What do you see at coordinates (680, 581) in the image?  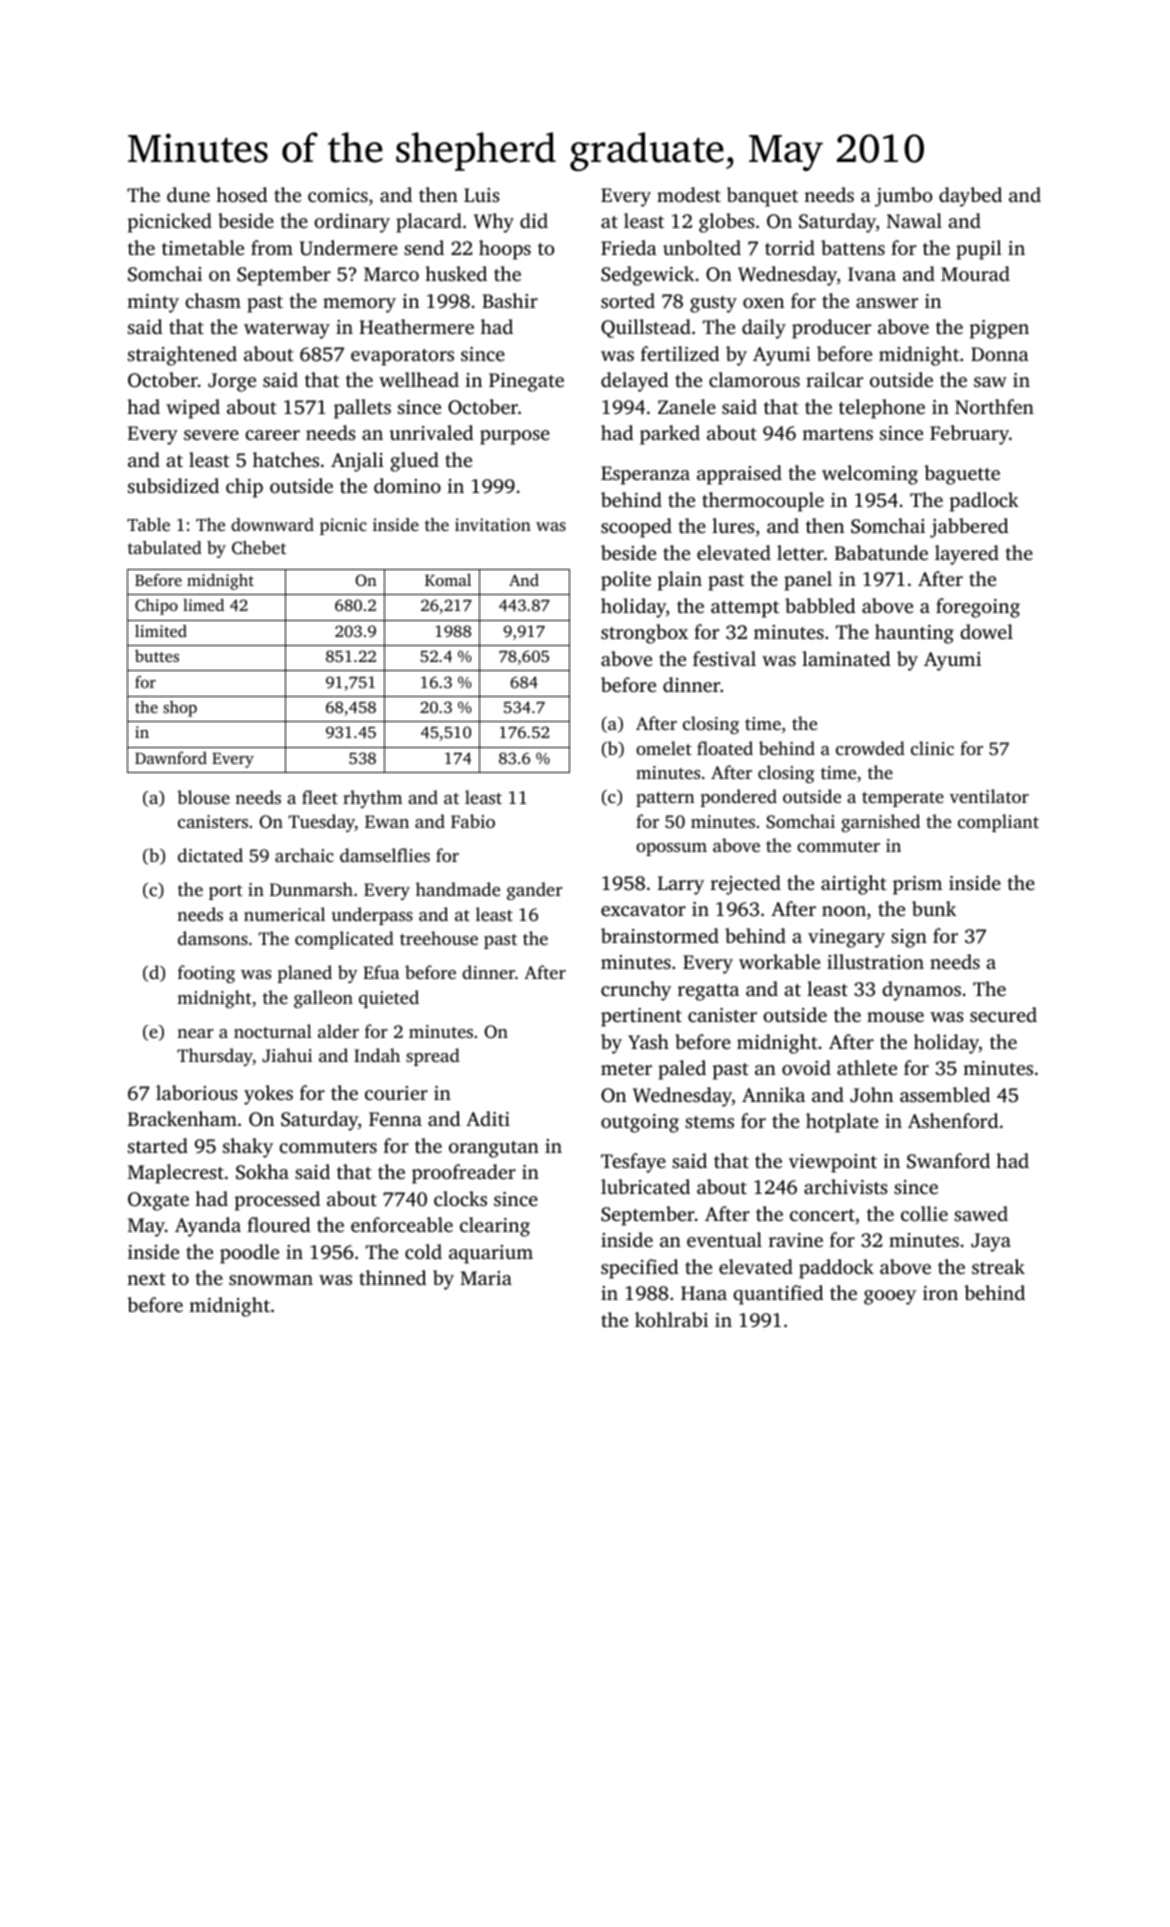 I see `plain` at bounding box center [680, 581].
